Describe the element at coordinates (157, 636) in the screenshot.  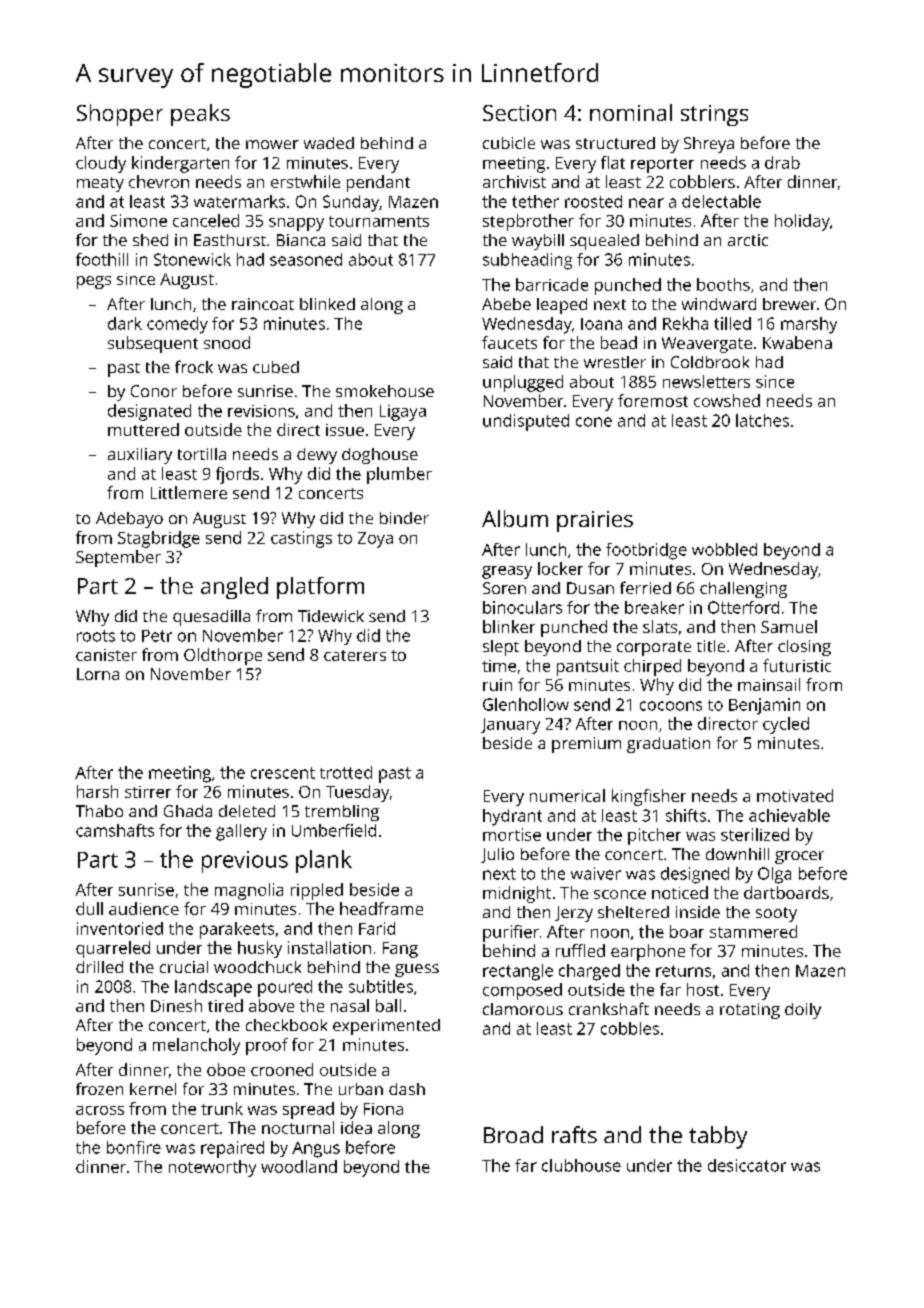
I see `Petr` at that location.
